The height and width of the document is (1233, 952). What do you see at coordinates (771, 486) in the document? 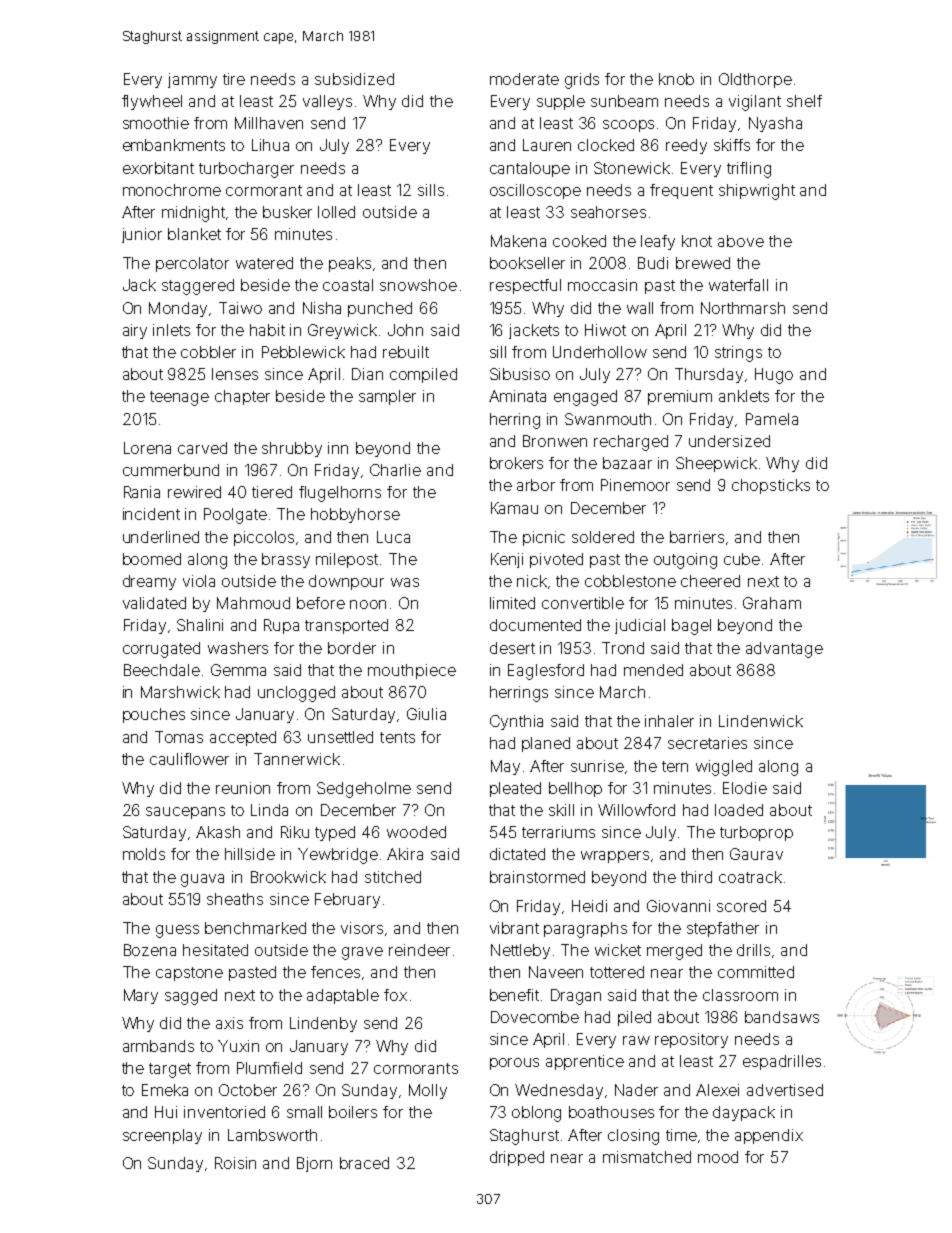
I see `chopsticks` at bounding box center [771, 486].
